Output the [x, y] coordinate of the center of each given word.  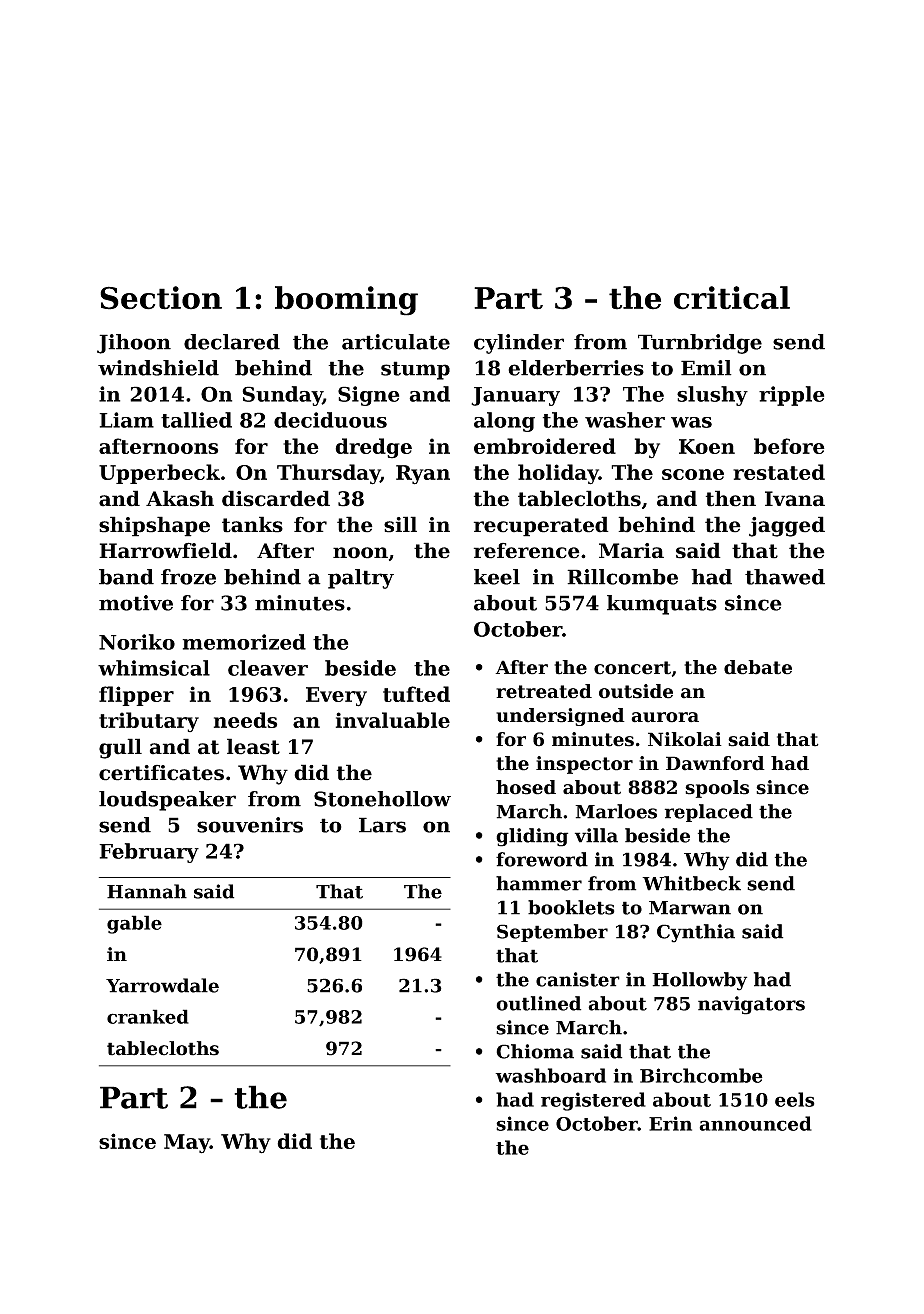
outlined [538, 1003]
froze [188, 577]
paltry [361, 579]
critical [732, 298]
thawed [785, 577]
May [187, 1144]
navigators [751, 1005]
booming [346, 301]
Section [161, 298]
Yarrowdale [162, 985]
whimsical [154, 668]
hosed [526, 787]
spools [717, 789]
